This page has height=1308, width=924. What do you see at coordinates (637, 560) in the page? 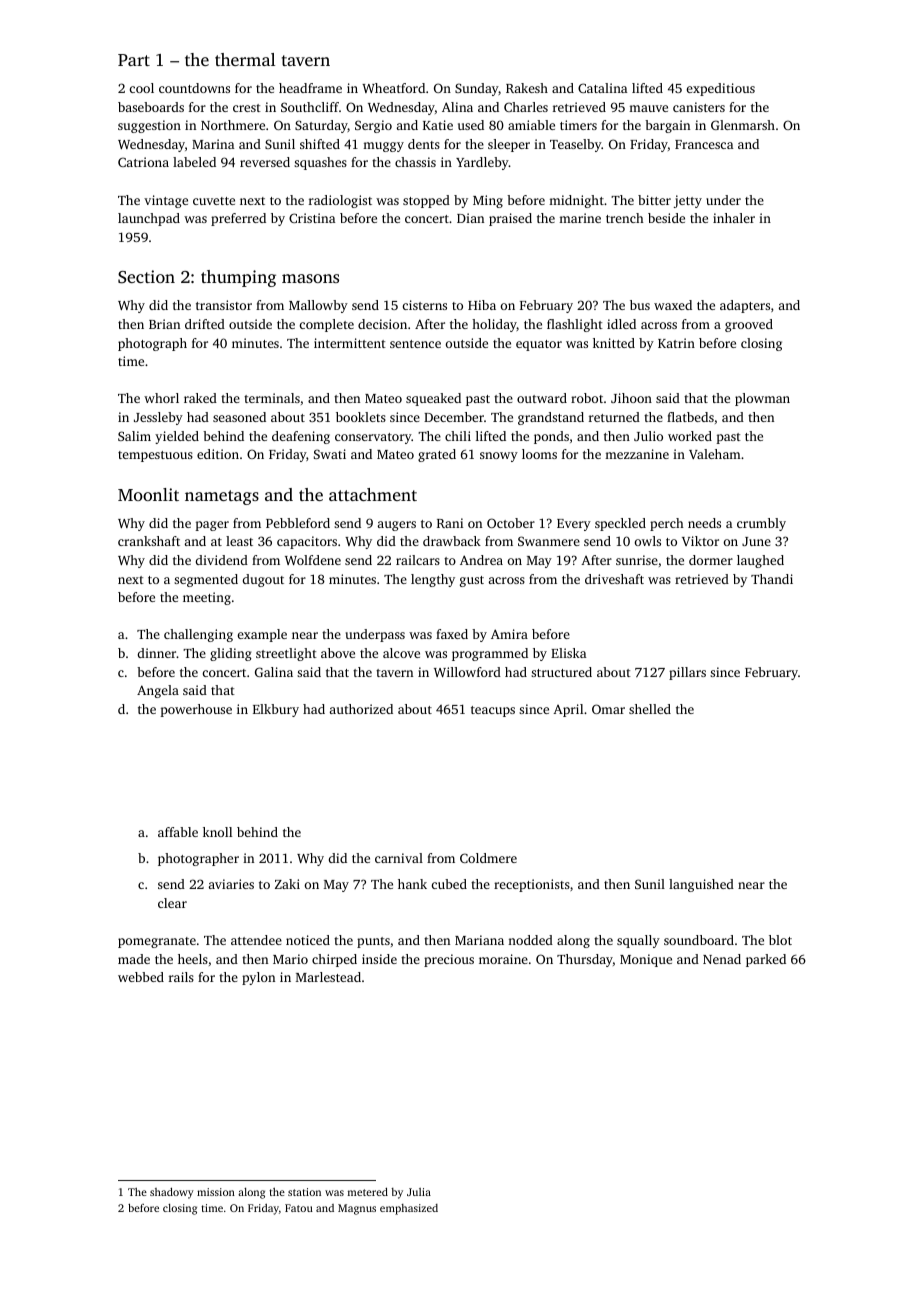
I see `sunrise` at bounding box center [637, 560].
